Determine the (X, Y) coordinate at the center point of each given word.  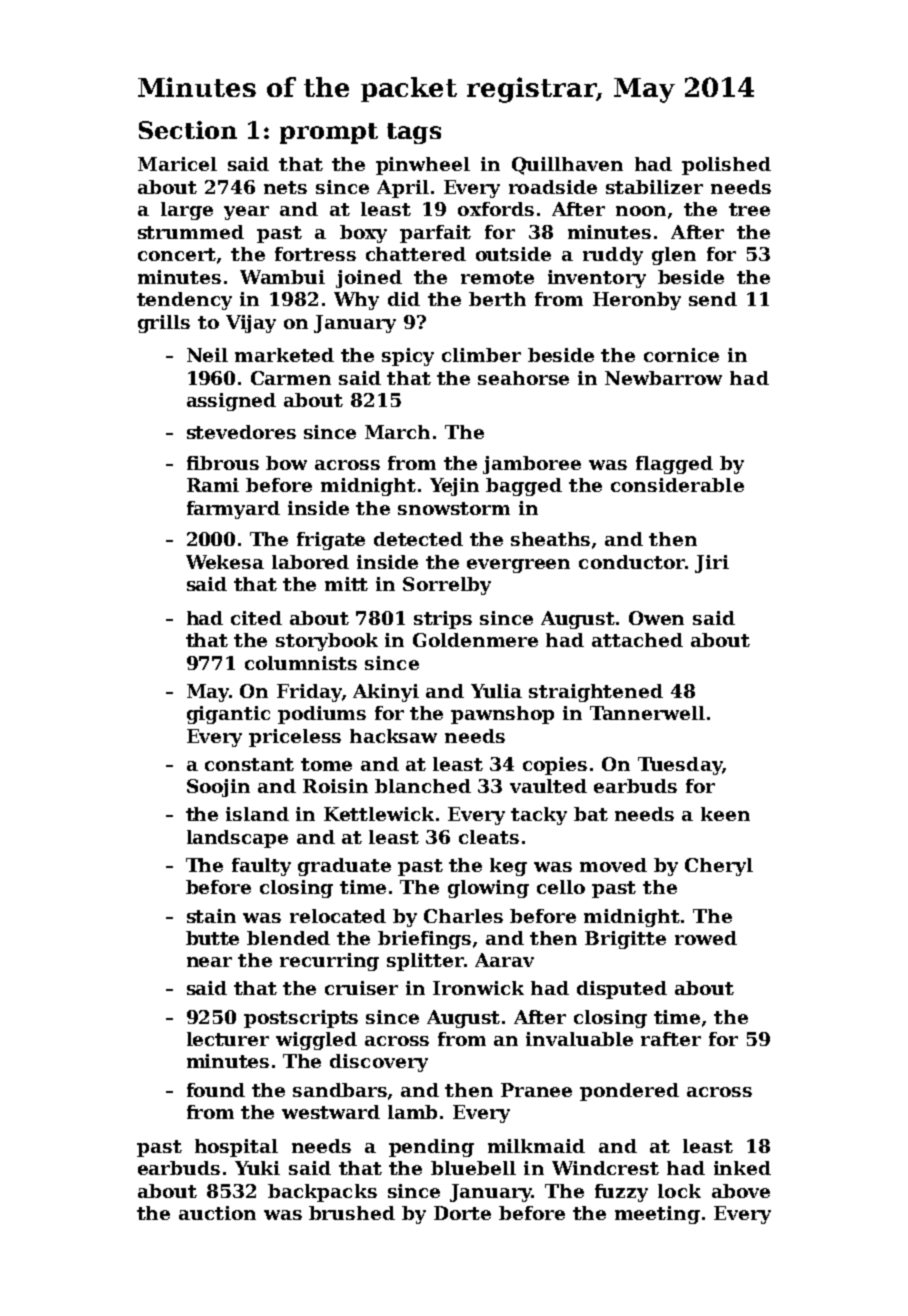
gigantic (228, 715)
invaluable (579, 1039)
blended (288, 938)
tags (414, 133)
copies (555, 766)
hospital (236, 1148)
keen (725, 814)
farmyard (233, 510)
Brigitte (625, 940)
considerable (677, 485)
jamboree (532, 465)
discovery (379, 1063)
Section (188, 130)
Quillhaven (567, 166)
